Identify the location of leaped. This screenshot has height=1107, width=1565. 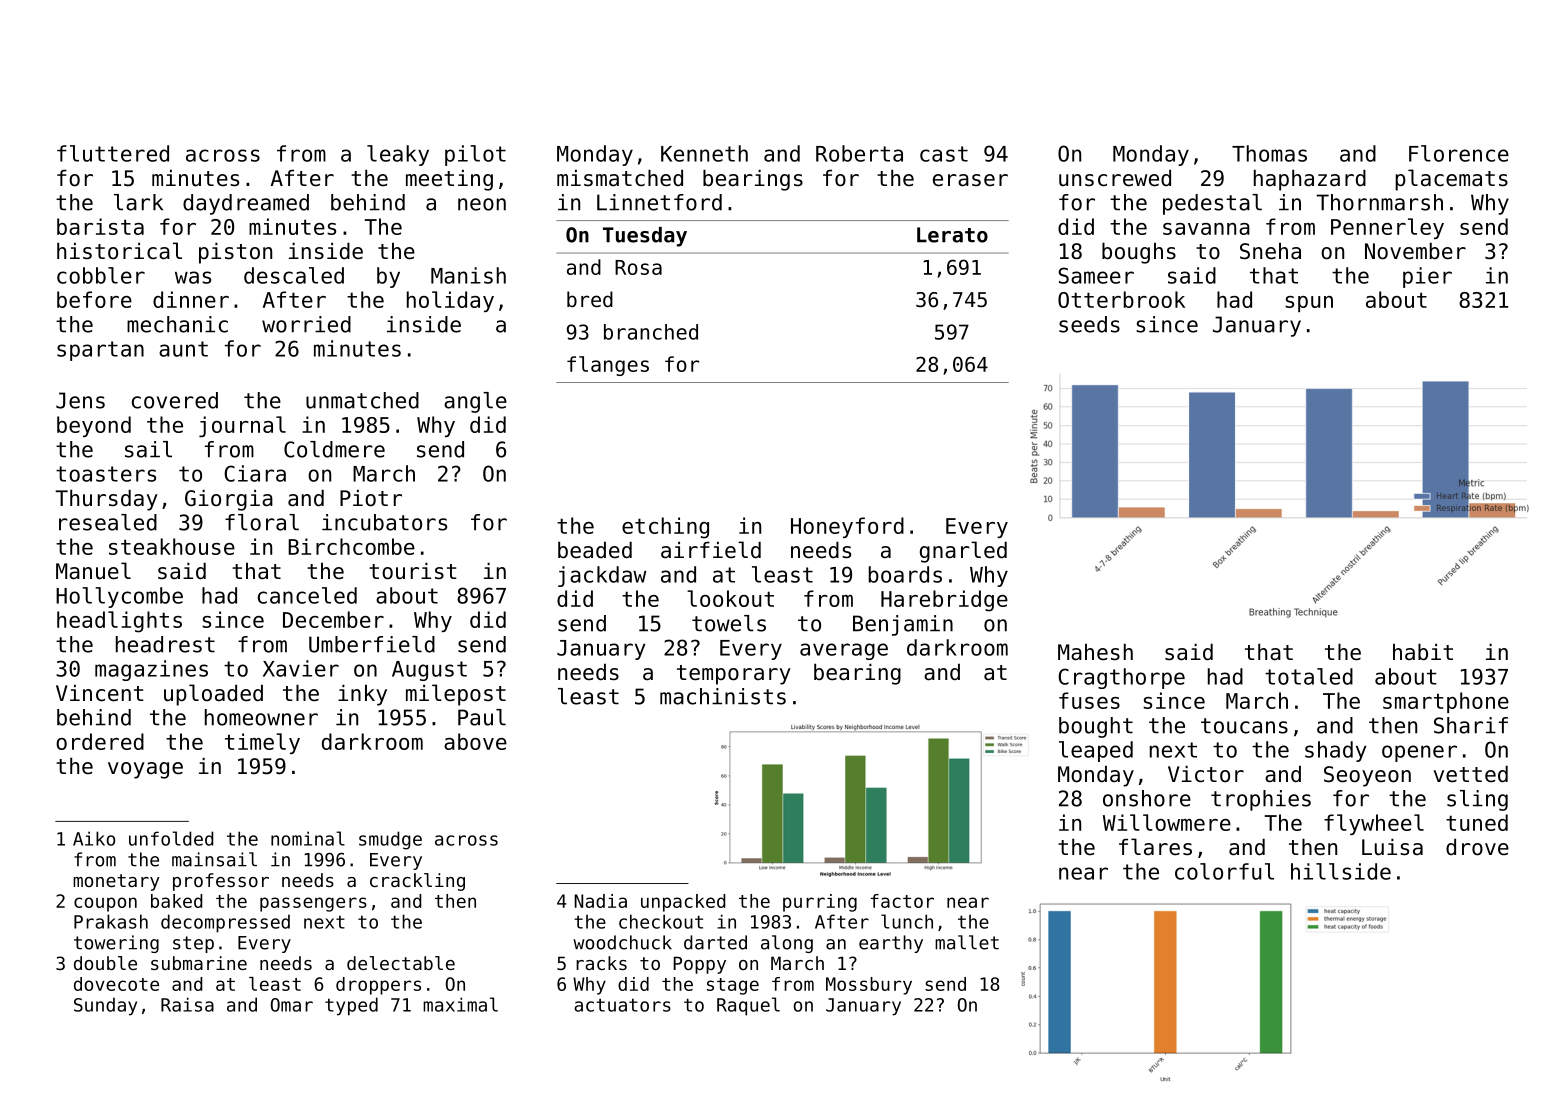
(1096, 751).
